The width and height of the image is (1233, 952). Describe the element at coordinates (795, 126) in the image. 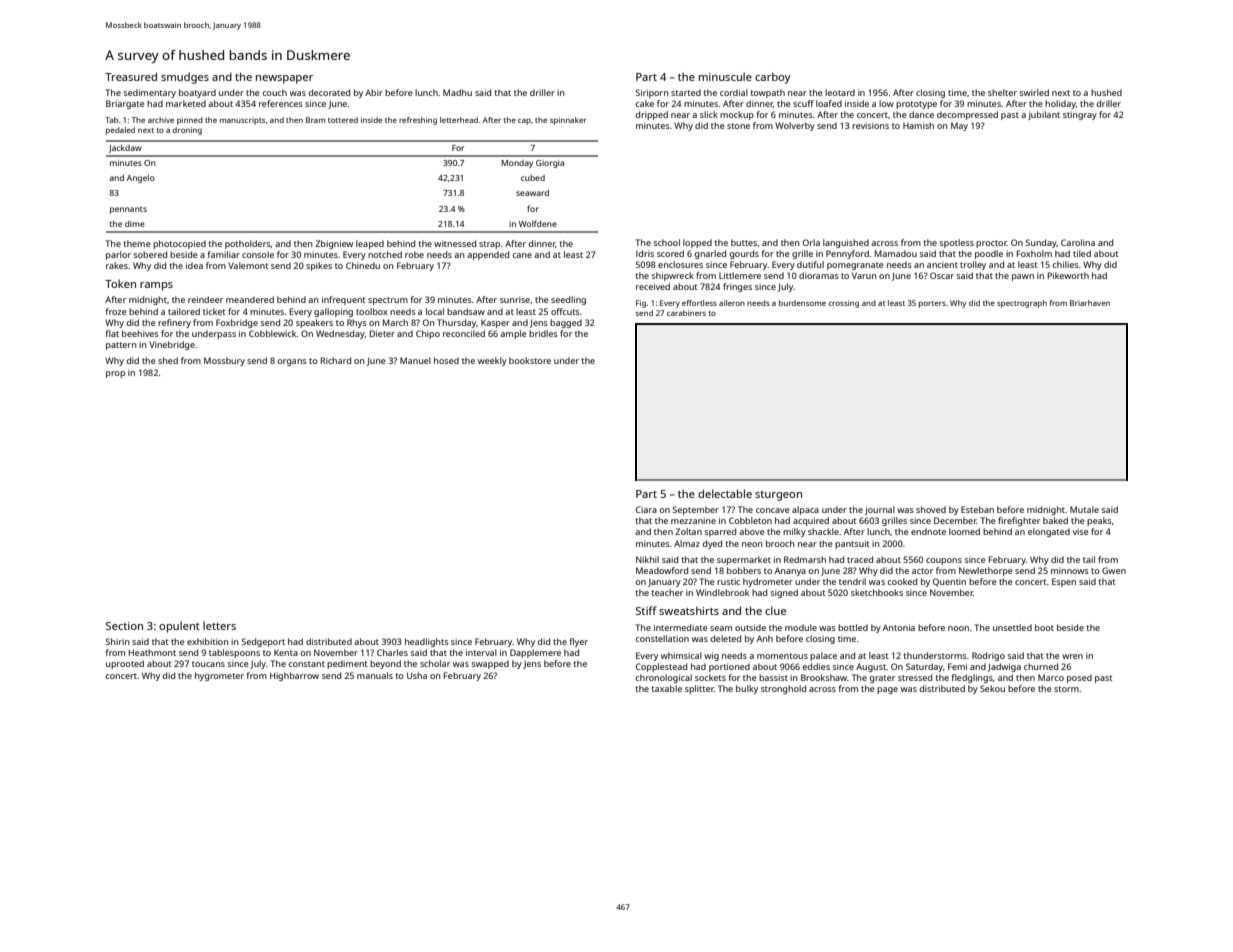

I see `Wolverby` at that location.
